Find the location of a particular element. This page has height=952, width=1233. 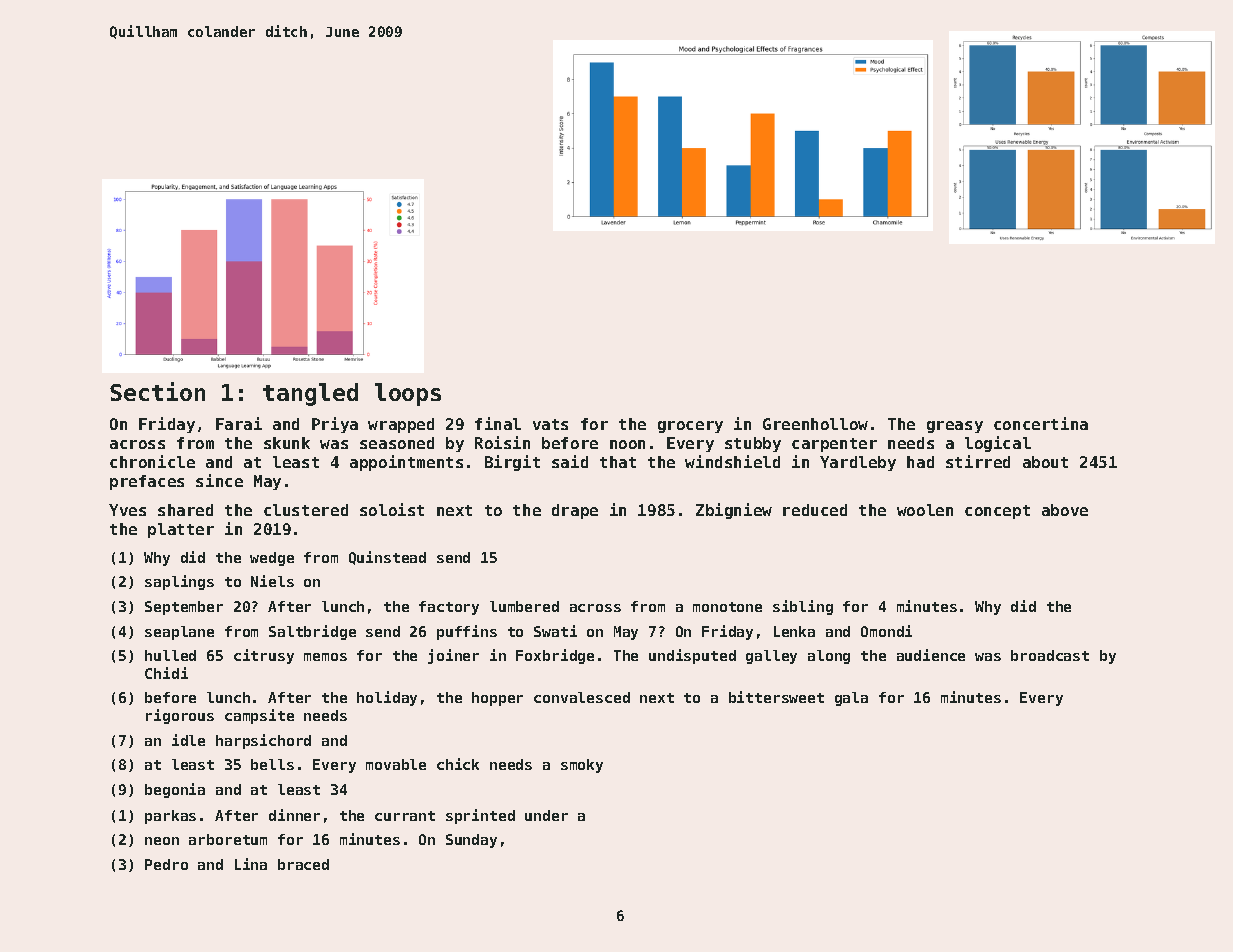

monotone is located at coordinates (727, 607).
